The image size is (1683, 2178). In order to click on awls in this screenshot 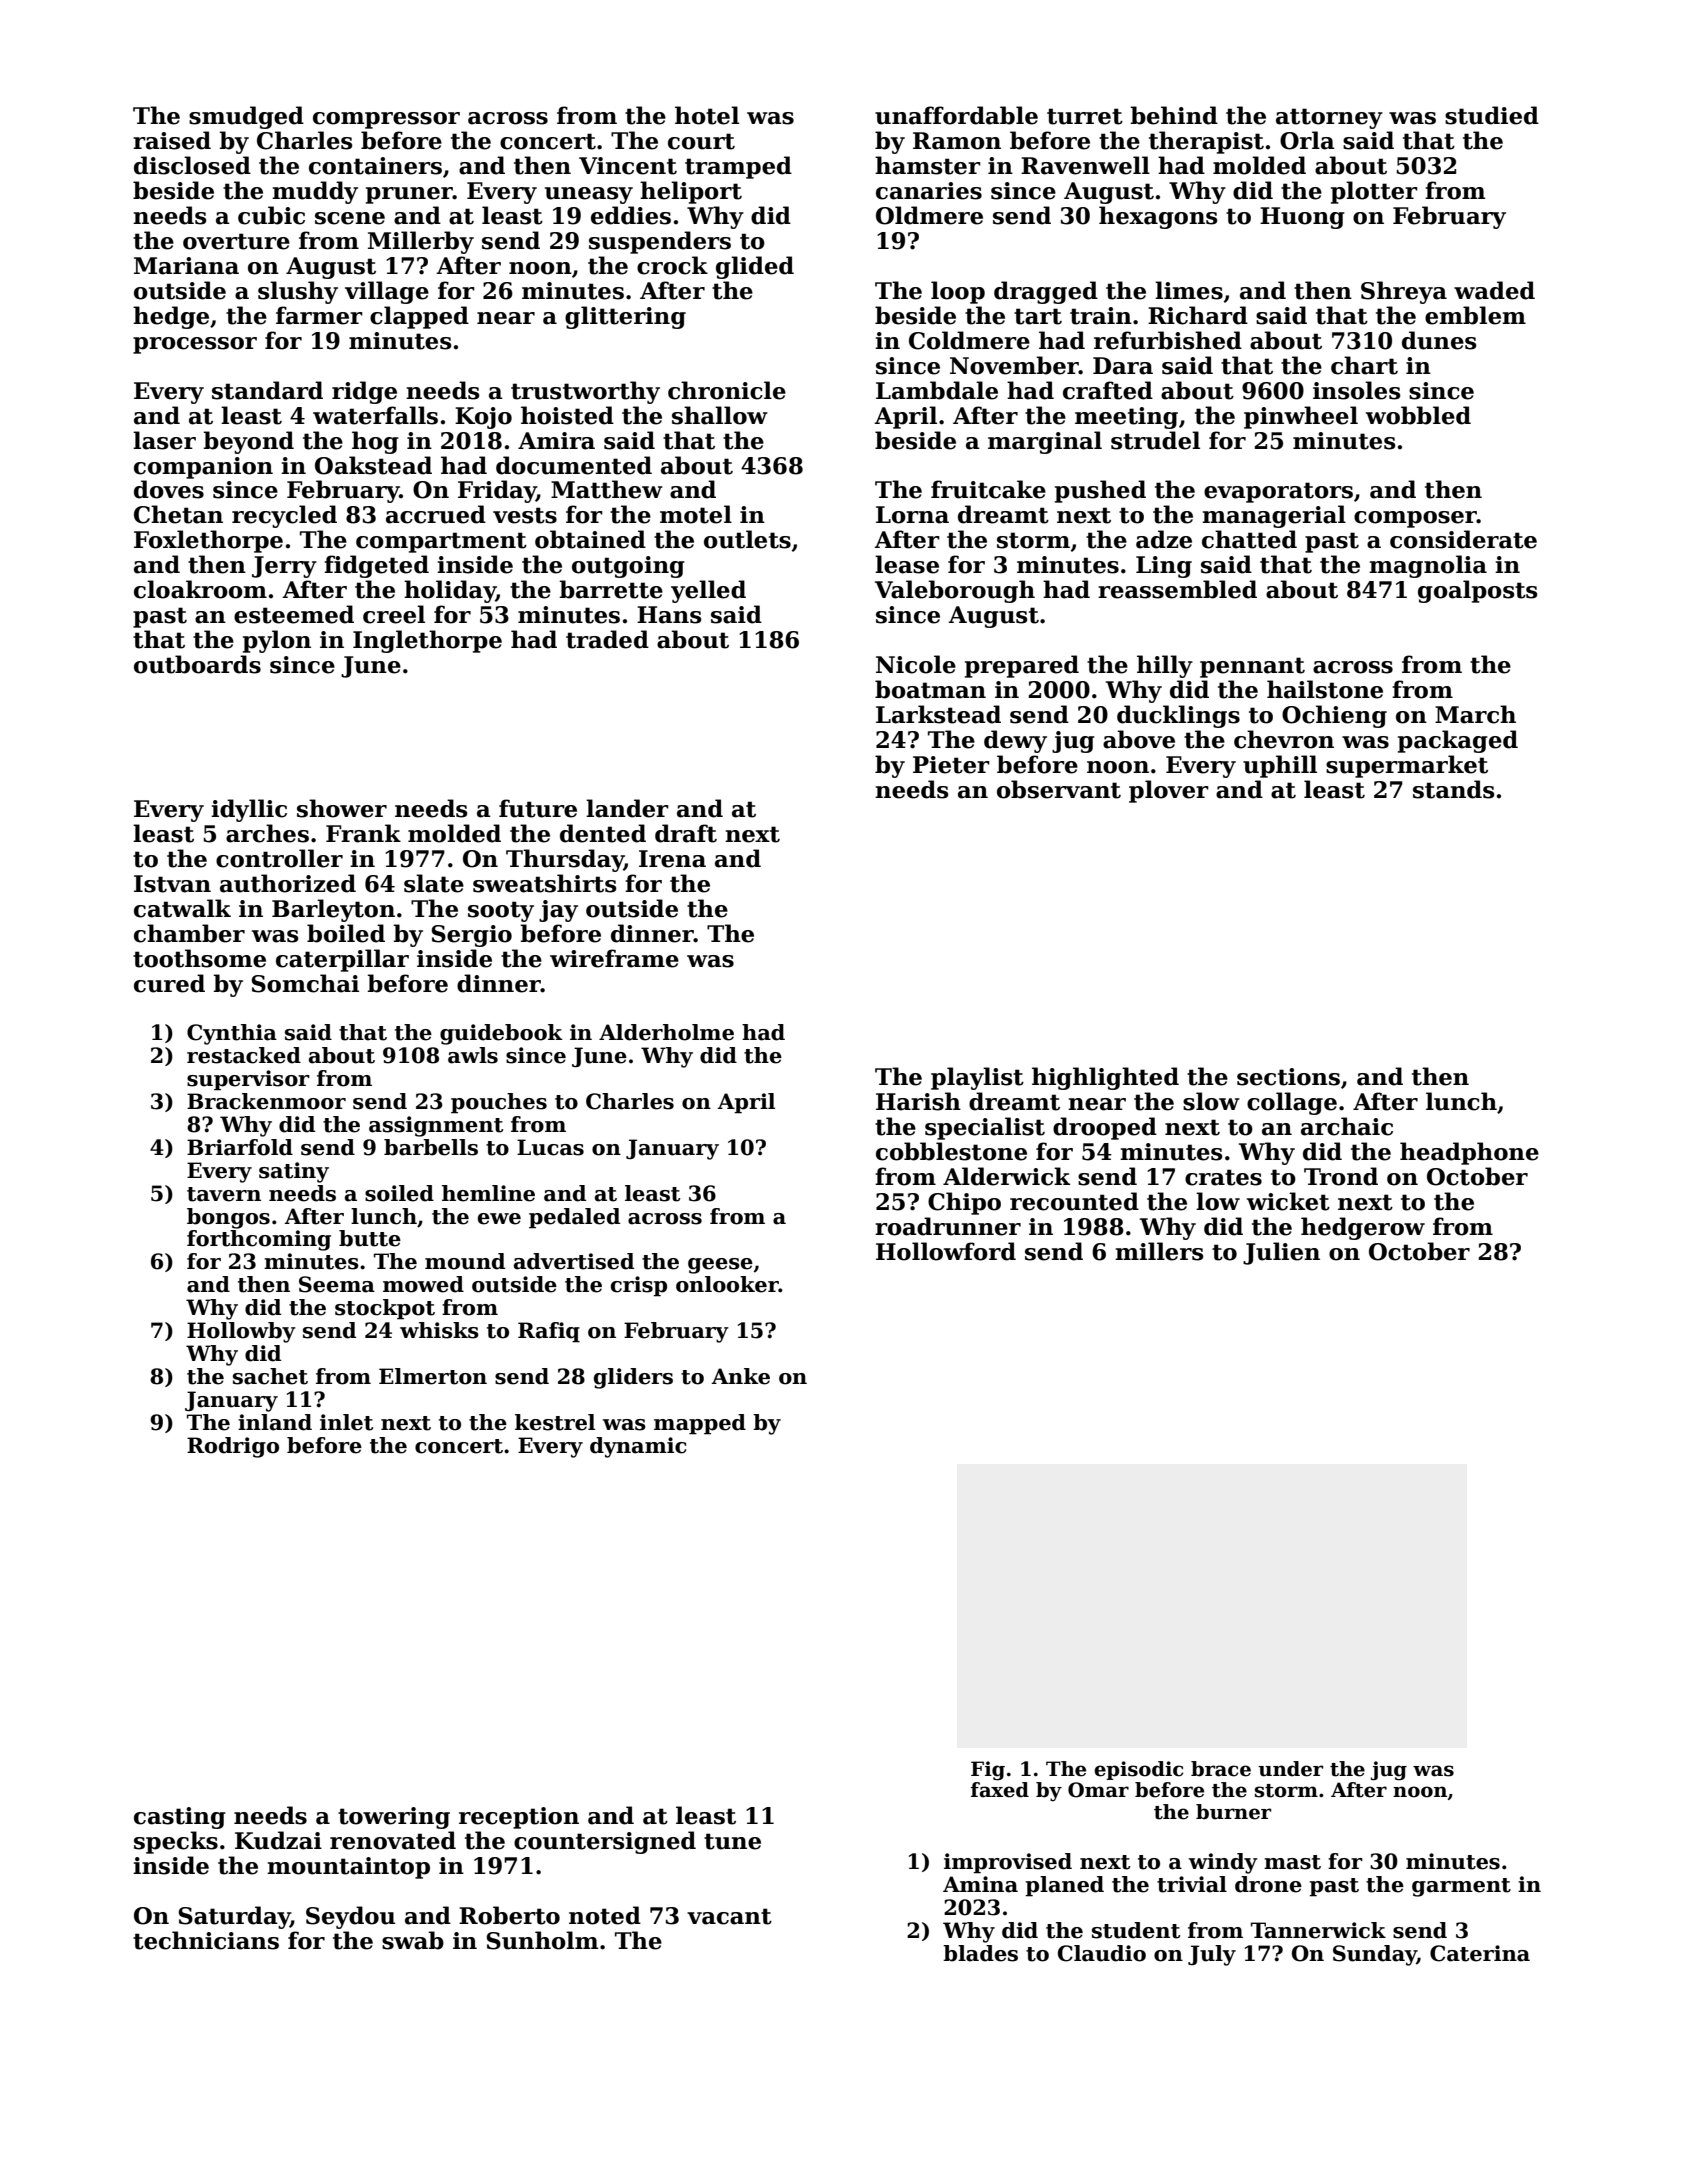, I will do `click(473, 1055)`.
